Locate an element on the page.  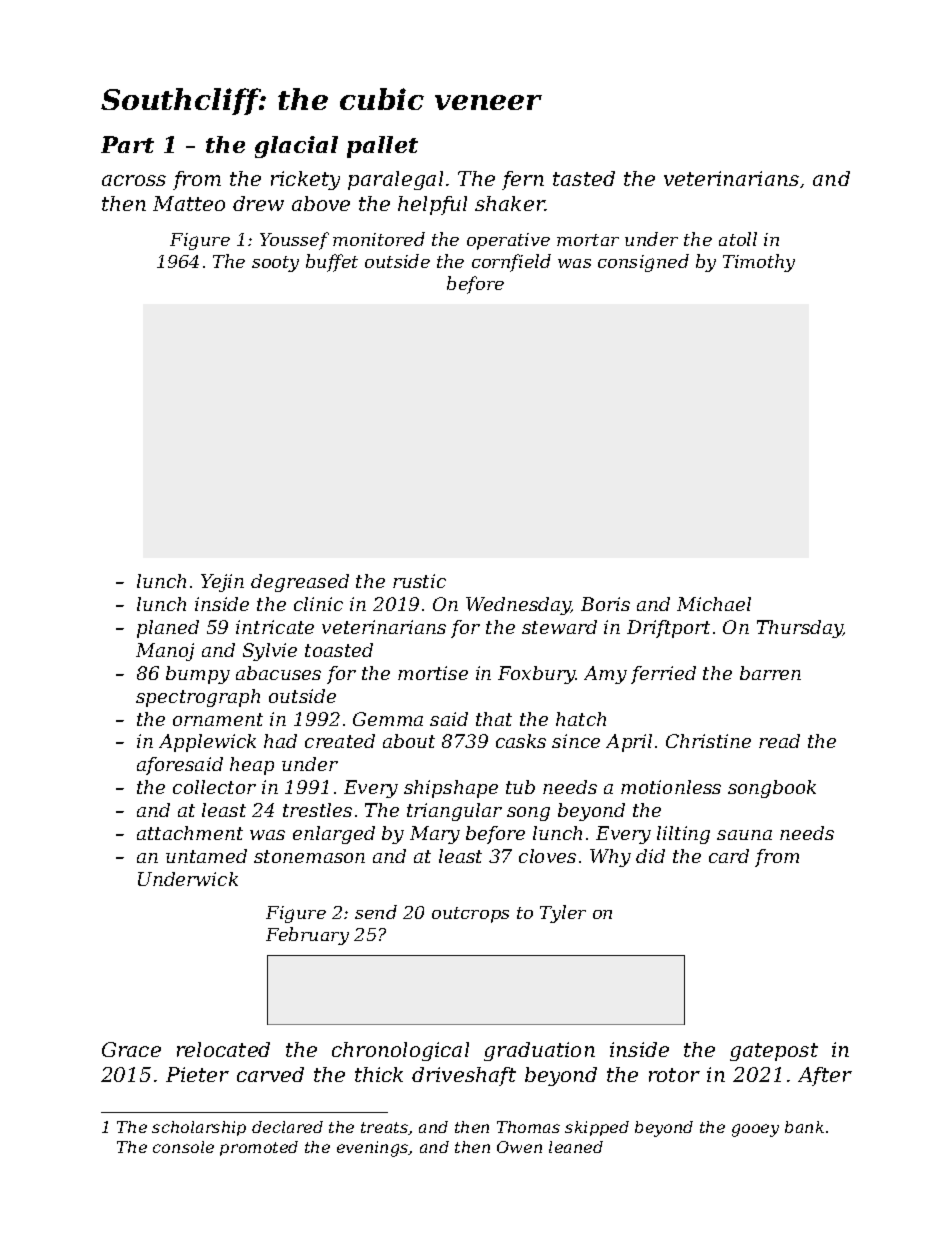
Timothy is located at coordinates (759, 263).
